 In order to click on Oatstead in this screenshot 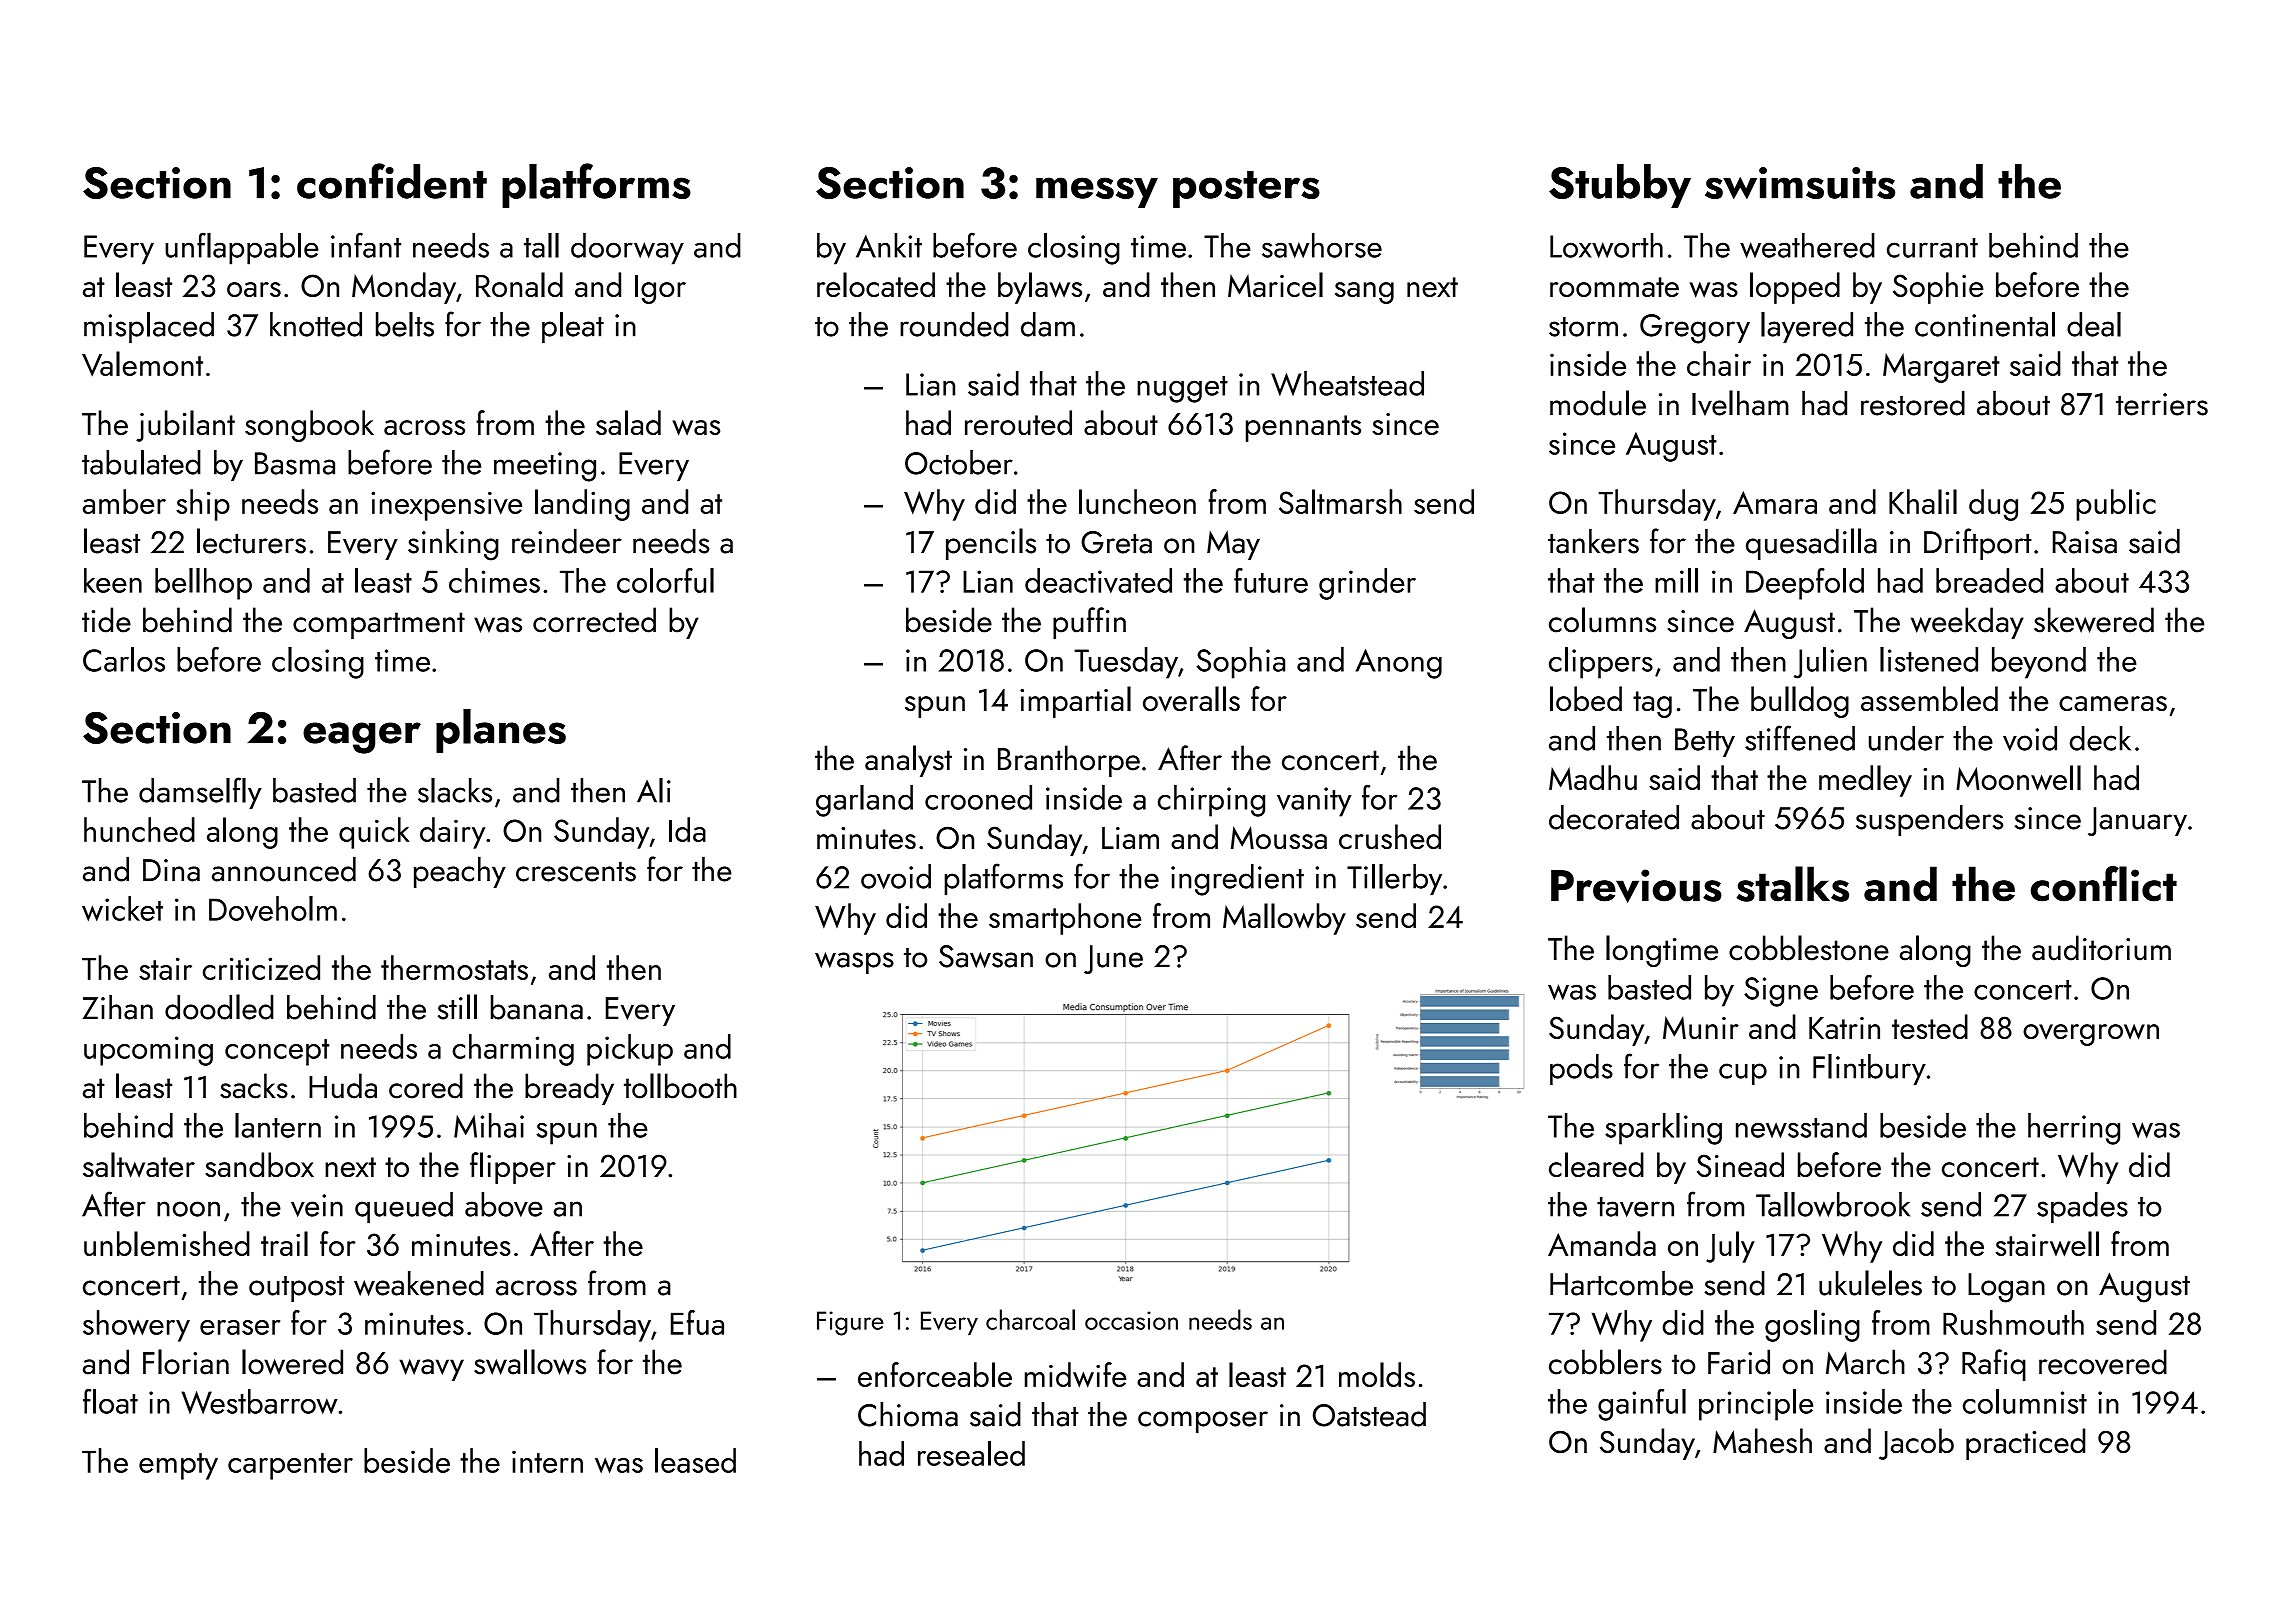, I will do `click(1369, 1414)`.
